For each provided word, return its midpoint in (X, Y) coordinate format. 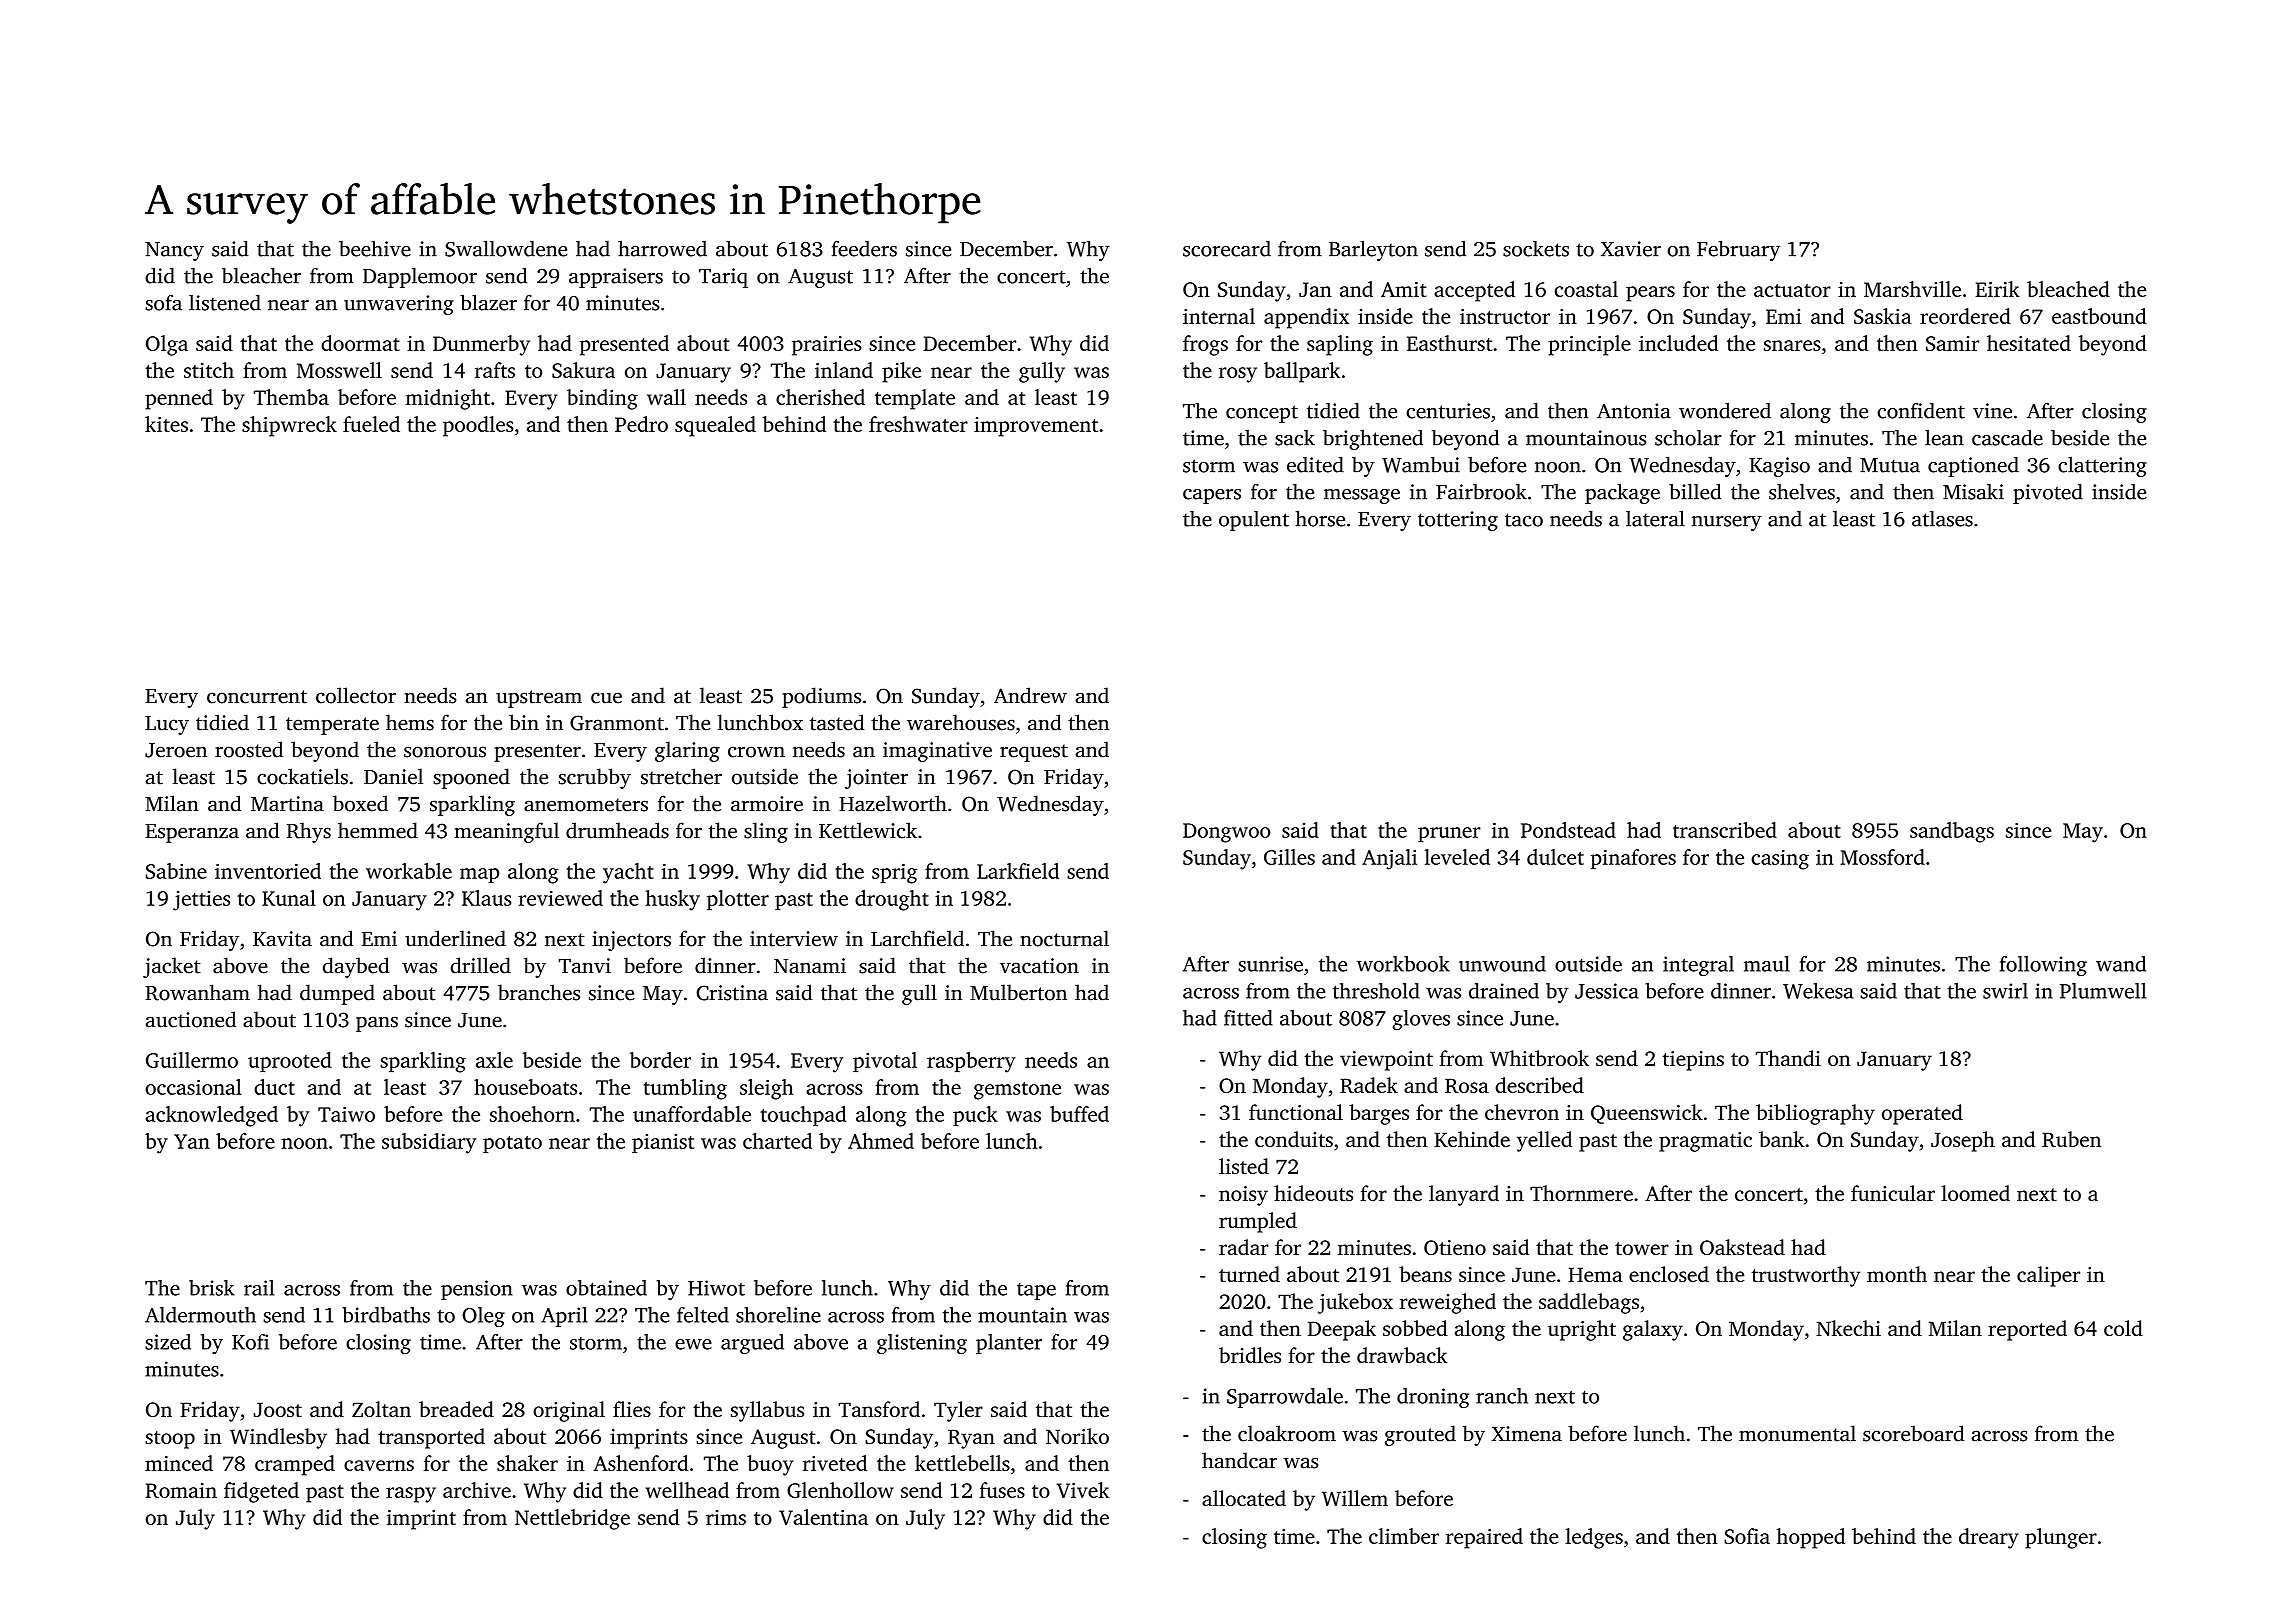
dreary (1989, 1538)
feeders (864, 248)
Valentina (823, 1517)
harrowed (662, 248)
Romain (181, 1490)
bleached (2068, 289)
